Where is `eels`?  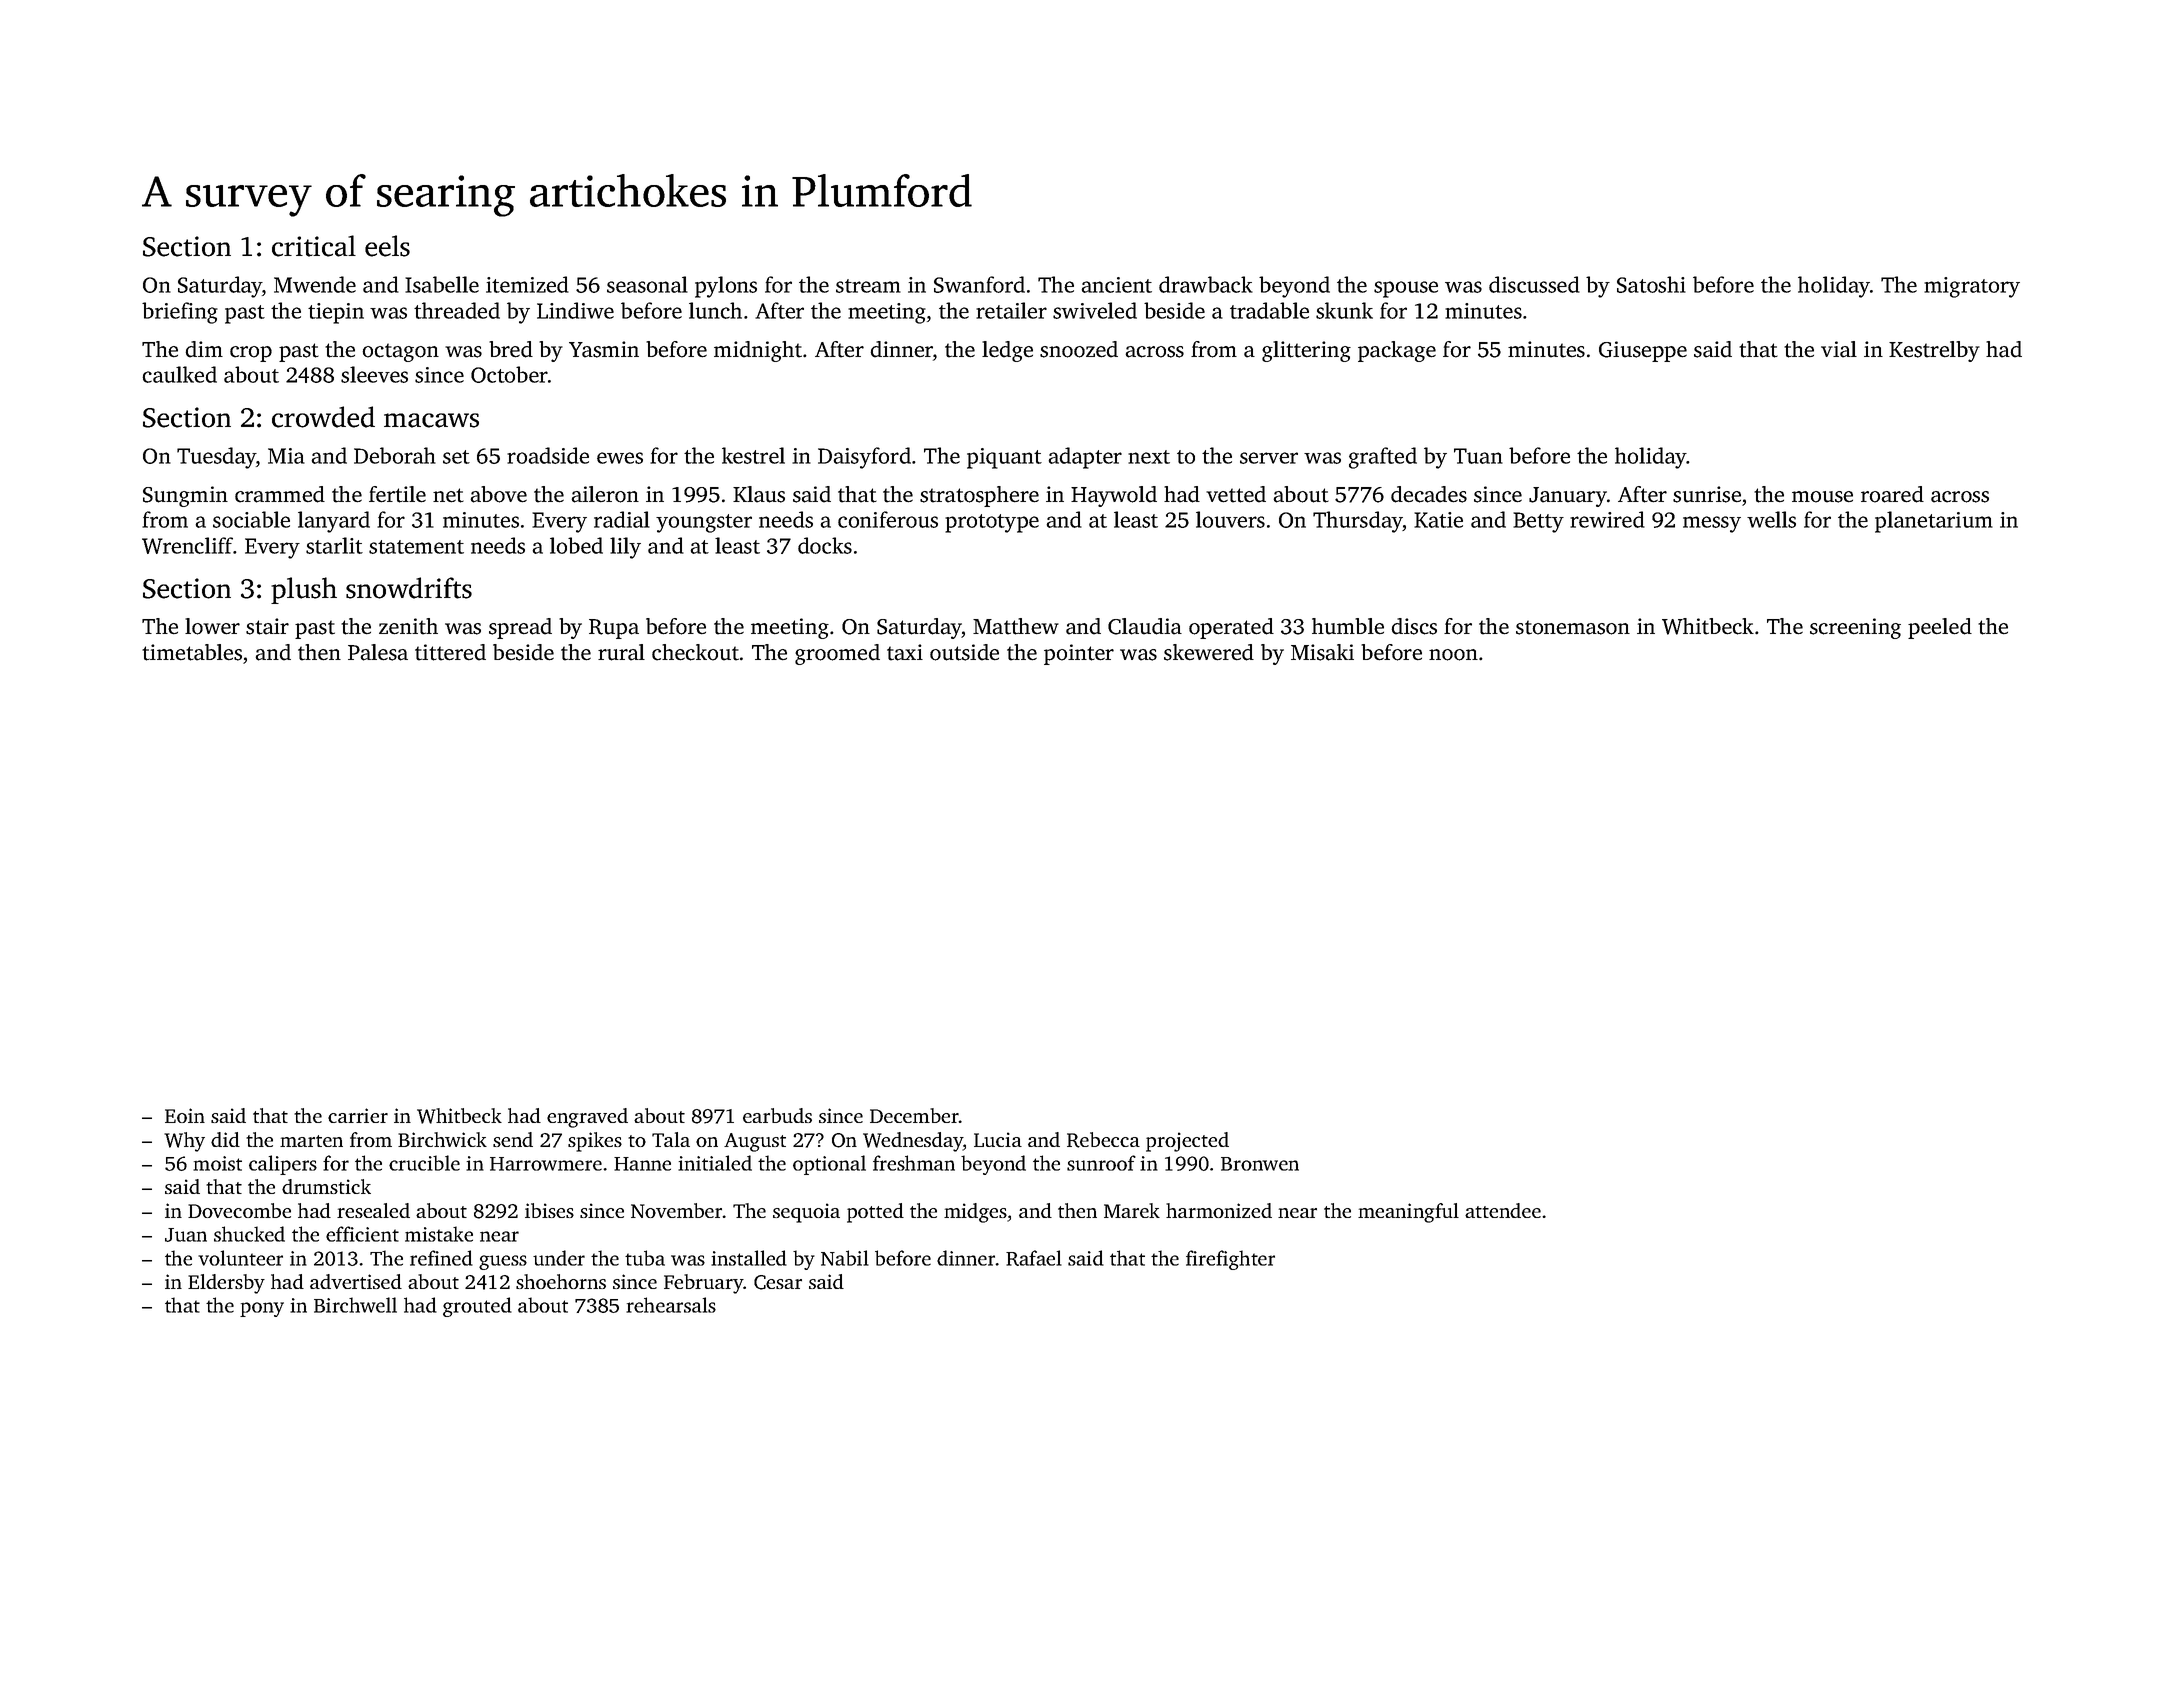
eels is located at coordinates (387, 246).
